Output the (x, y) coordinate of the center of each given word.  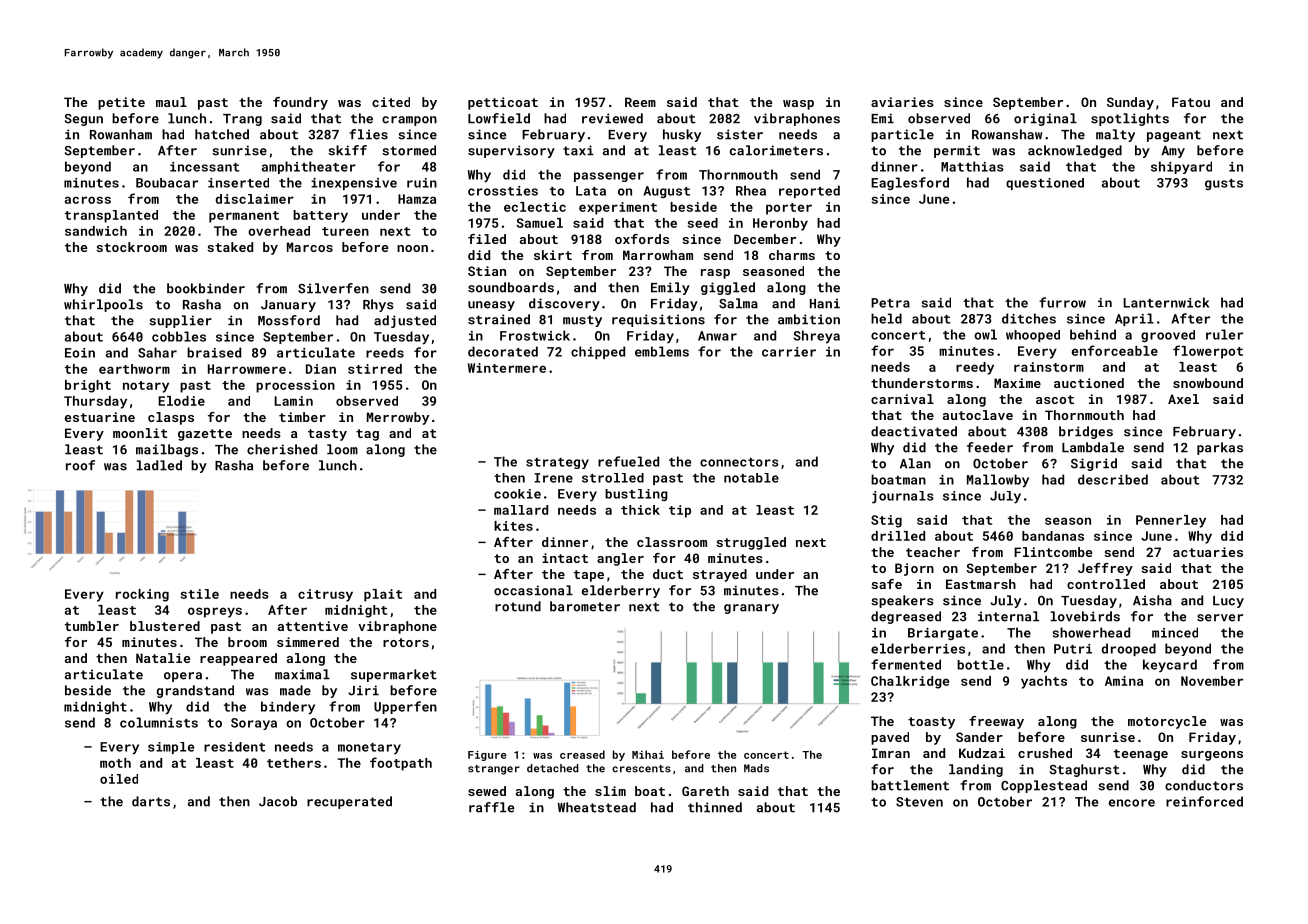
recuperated (349, 802)
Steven (919, 802)
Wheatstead (597, 807)
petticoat (503, 103)
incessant (205, 167)
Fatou (1191, 102)
